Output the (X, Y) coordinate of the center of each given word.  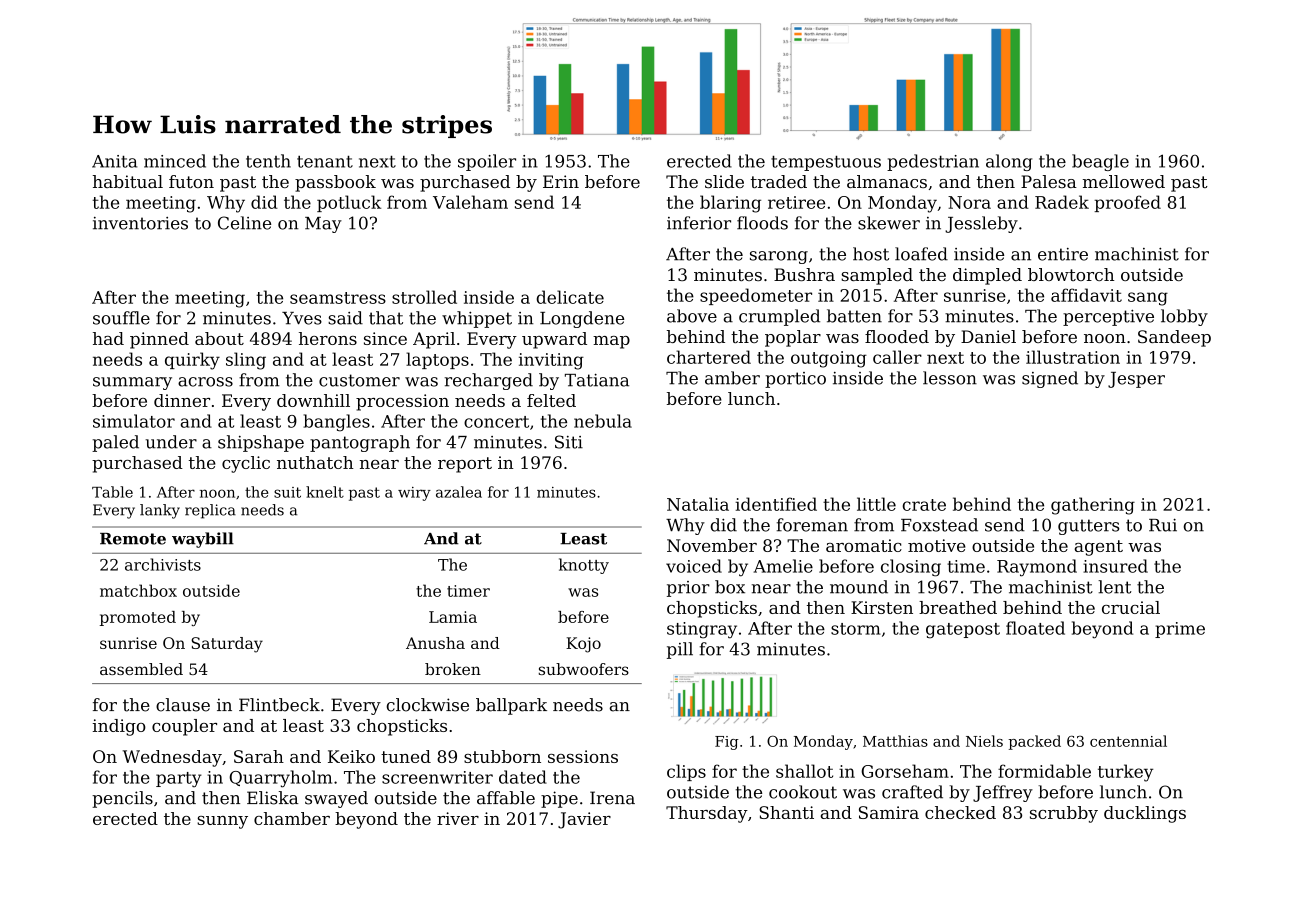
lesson (950, 378)
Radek (1062, 202)
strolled (424, 297)
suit (287, 492)
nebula (603, 421)
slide (724, 181)
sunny (222, 822)
